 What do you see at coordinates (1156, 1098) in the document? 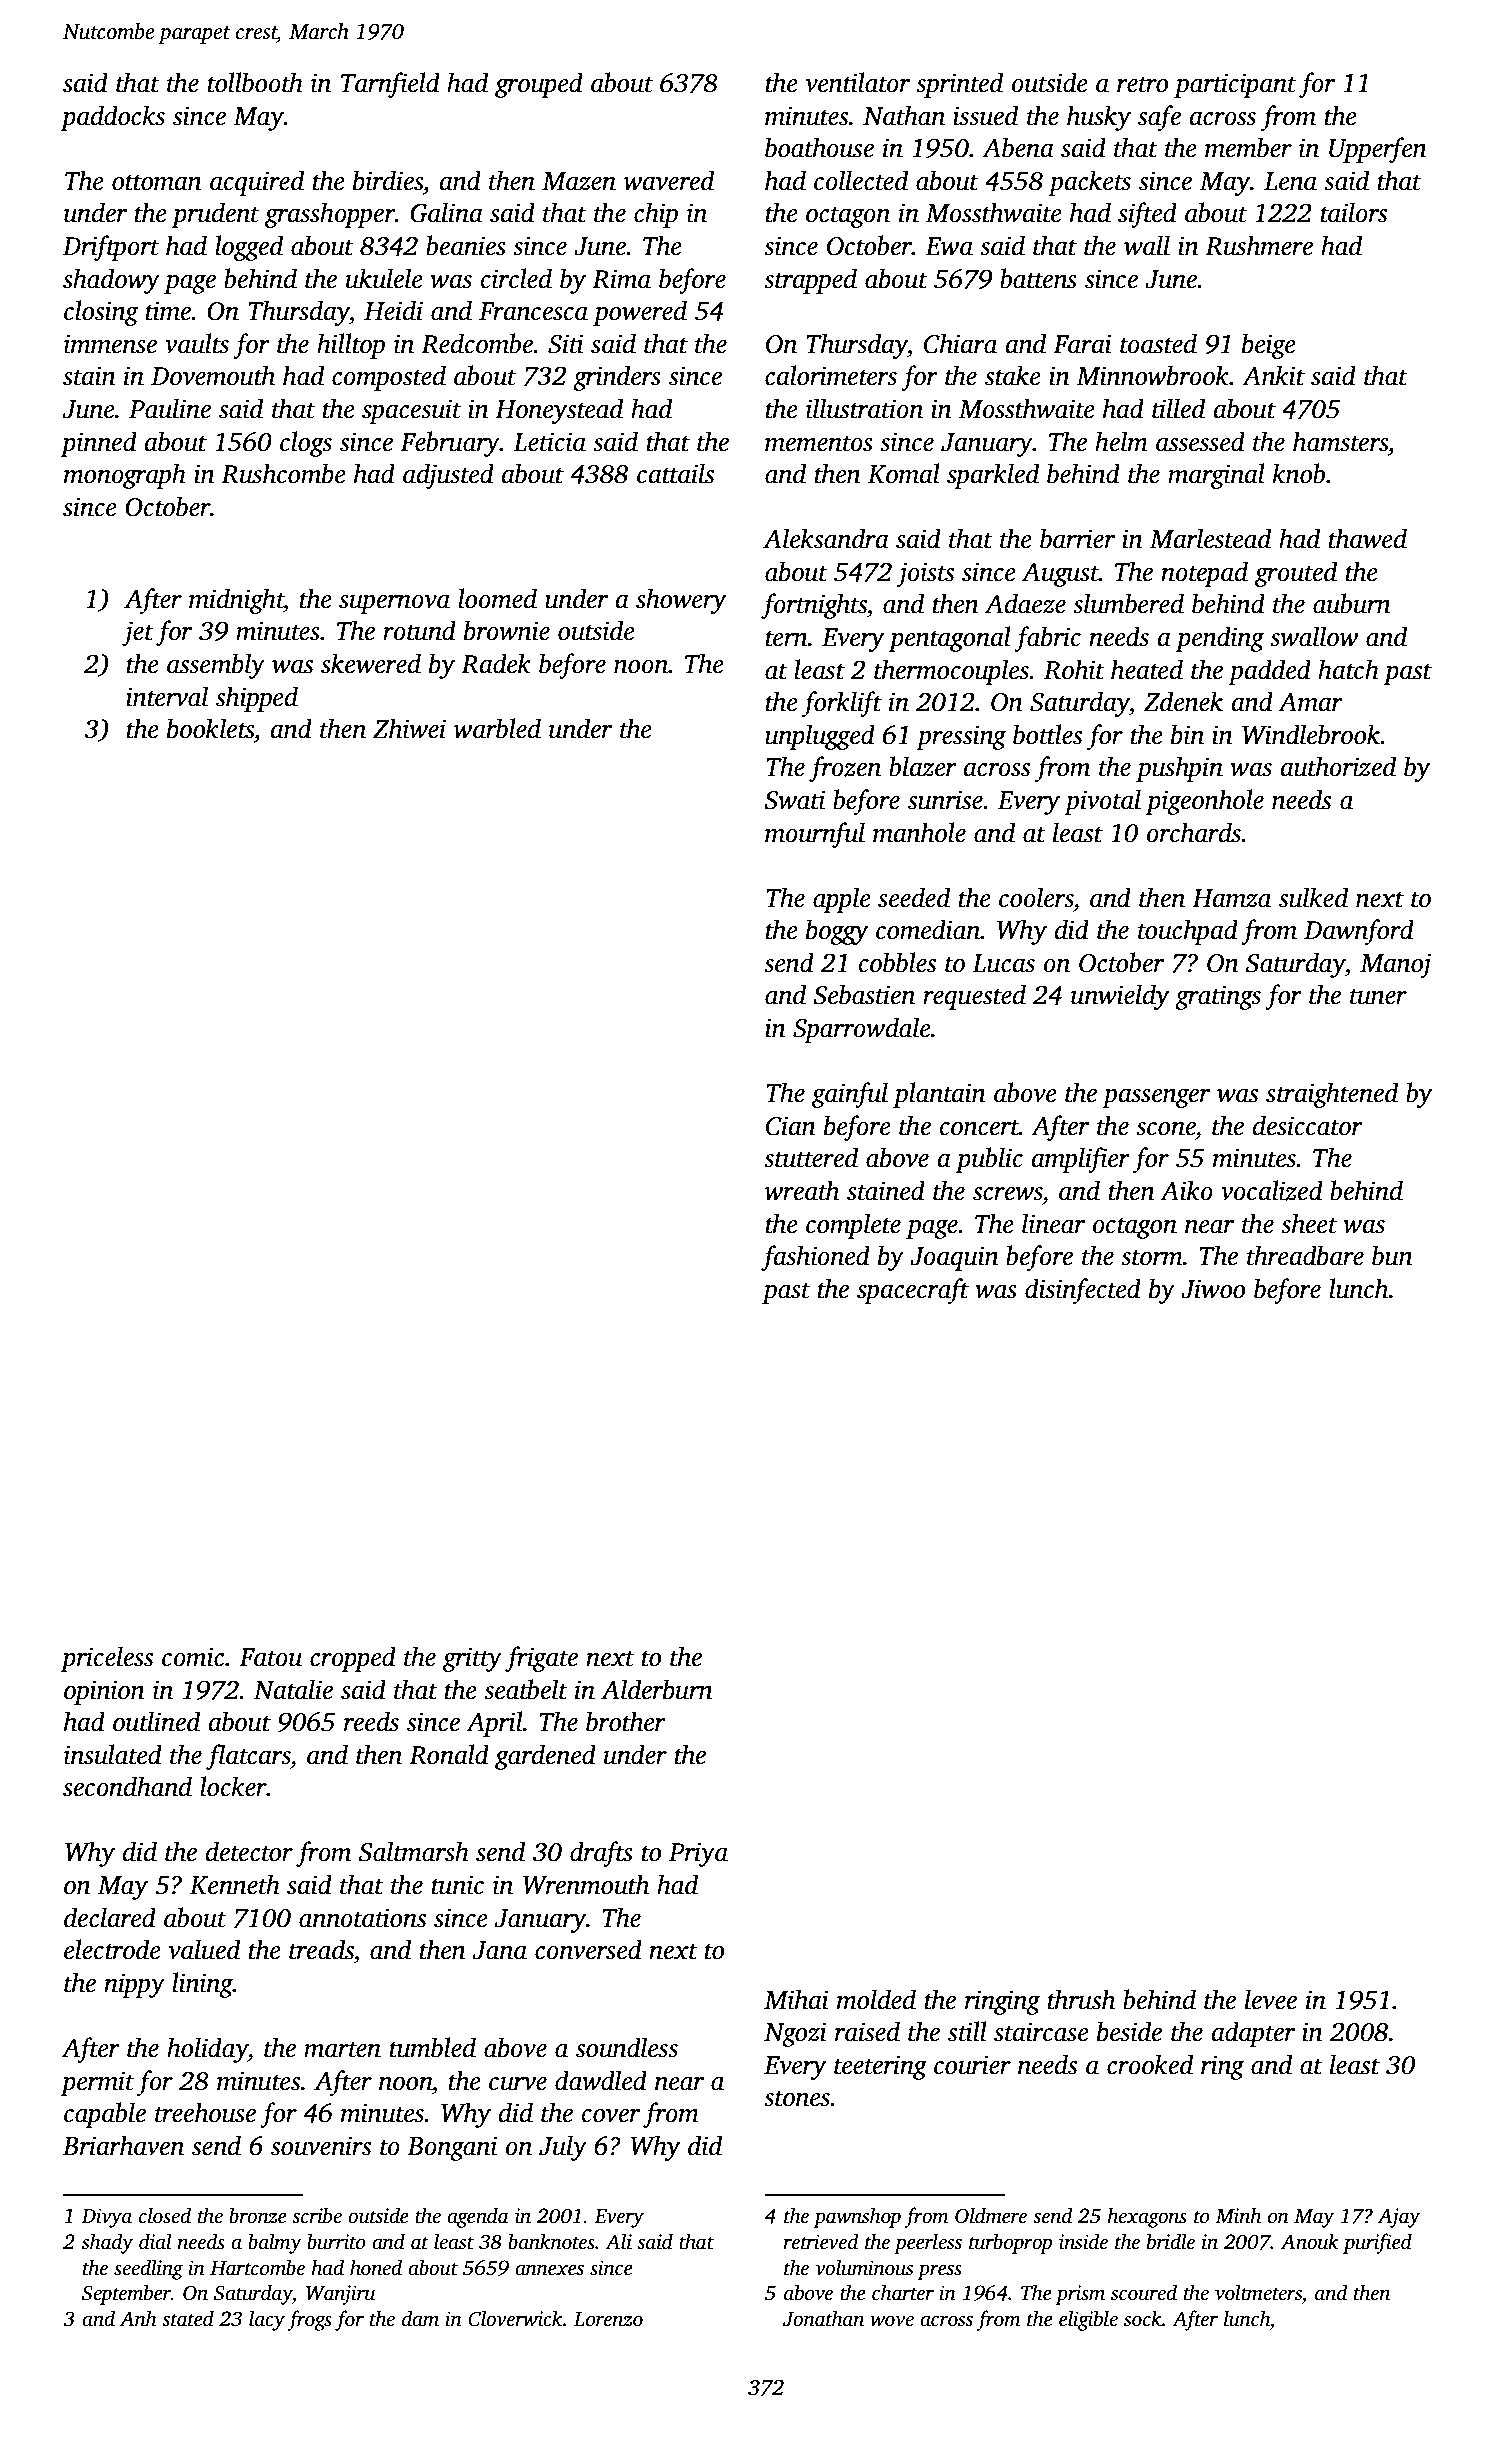
I see `passenger` at bounding box center [1156, 1098].
